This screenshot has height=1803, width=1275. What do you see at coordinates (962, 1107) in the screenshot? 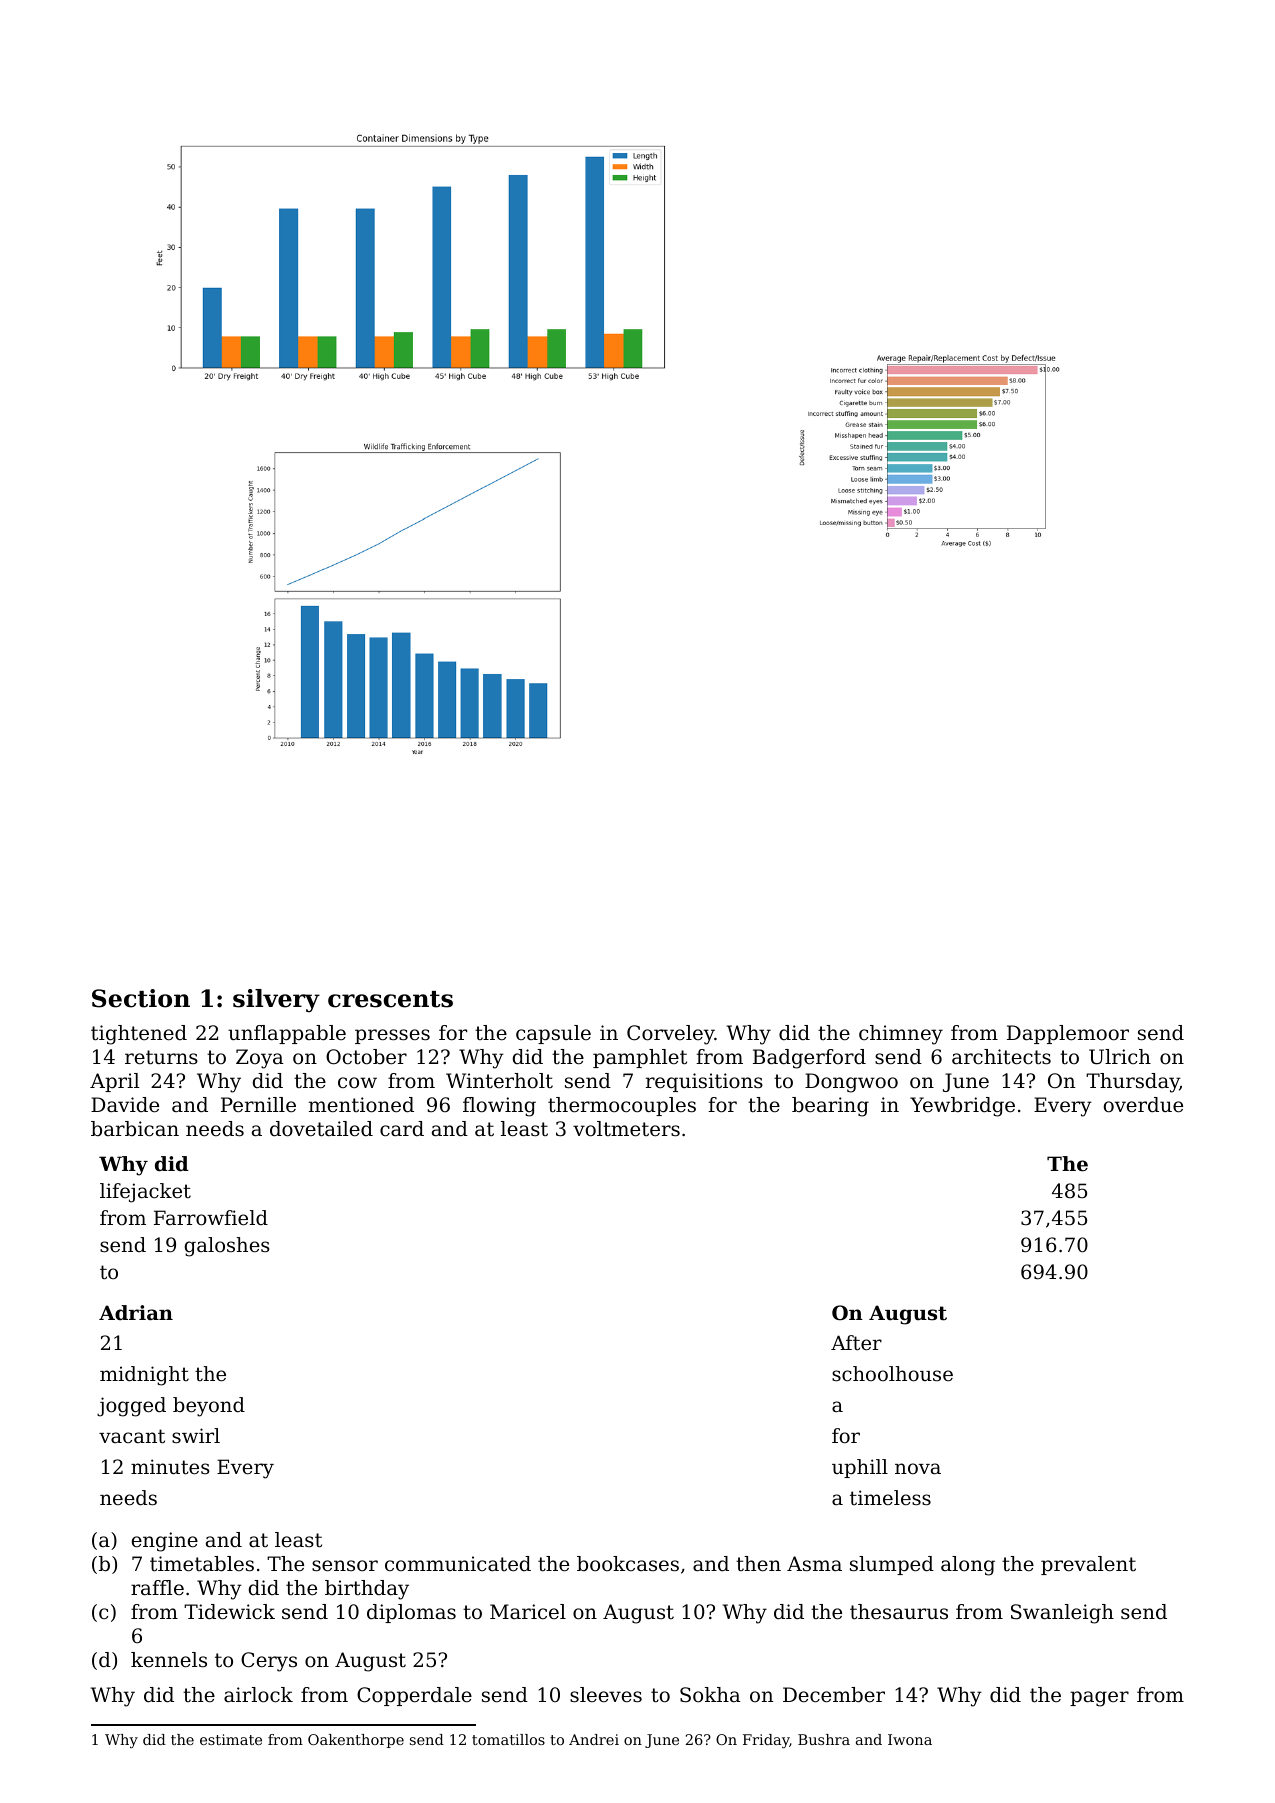
I see `Yewbridge` at bounding box center [962, 1107].
